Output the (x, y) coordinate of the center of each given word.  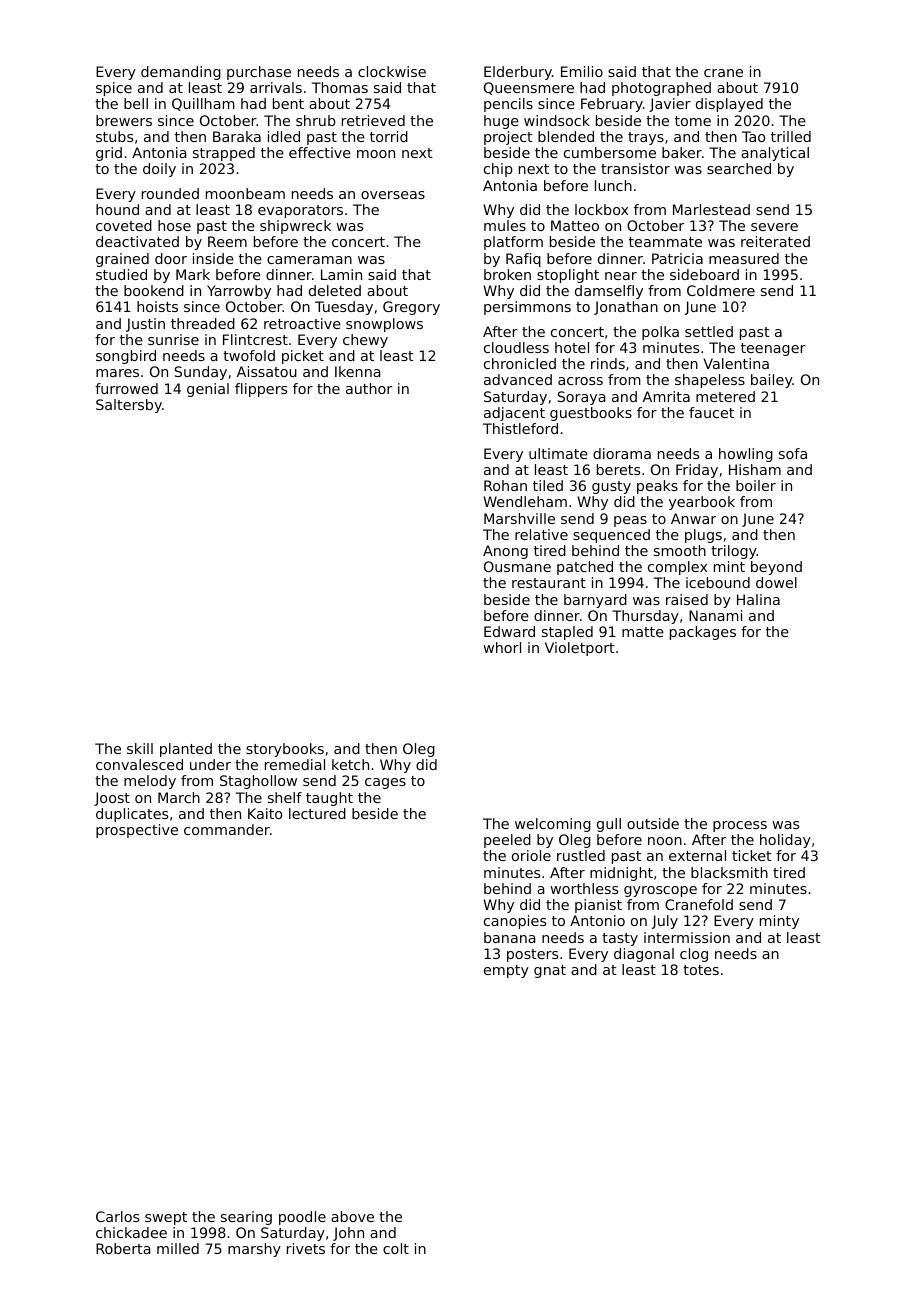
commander (227, 829)
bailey (772, 381)
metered (725, 396)
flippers (261, 390)
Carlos (117, 1216)
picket (303, 357)
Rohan (505, 485)
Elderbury (518, 73)
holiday (785, 841)
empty (506, 971)
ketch (350, 764)
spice (114, 89)
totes (701, 970)
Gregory (411, 308)
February (612, 105)
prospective (137, 831)
